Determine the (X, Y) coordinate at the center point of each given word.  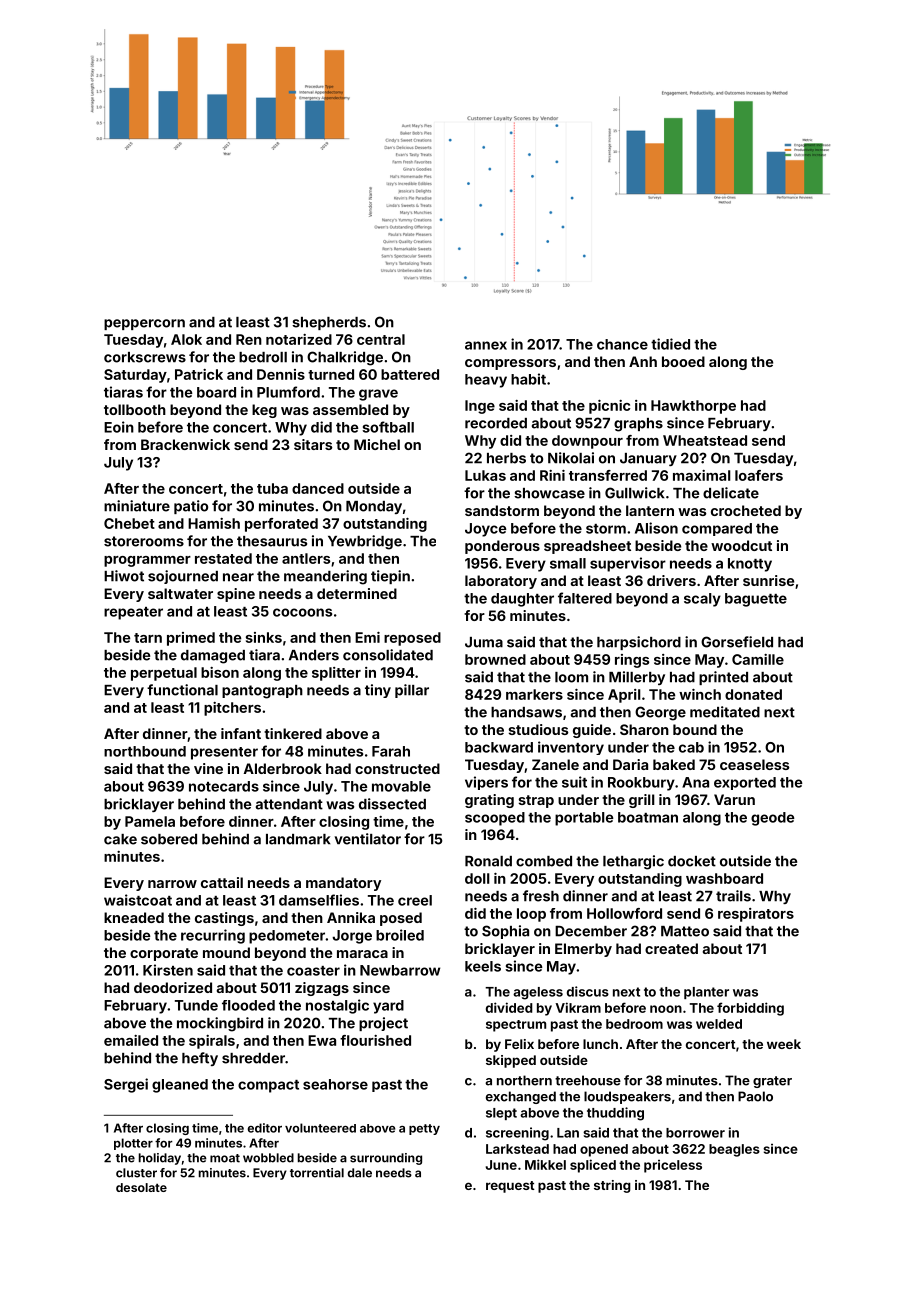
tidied (670, 344)
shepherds (329, 323)
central (381, 339)
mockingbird (220, 1024)
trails (733, 896)
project (383, 1024)
